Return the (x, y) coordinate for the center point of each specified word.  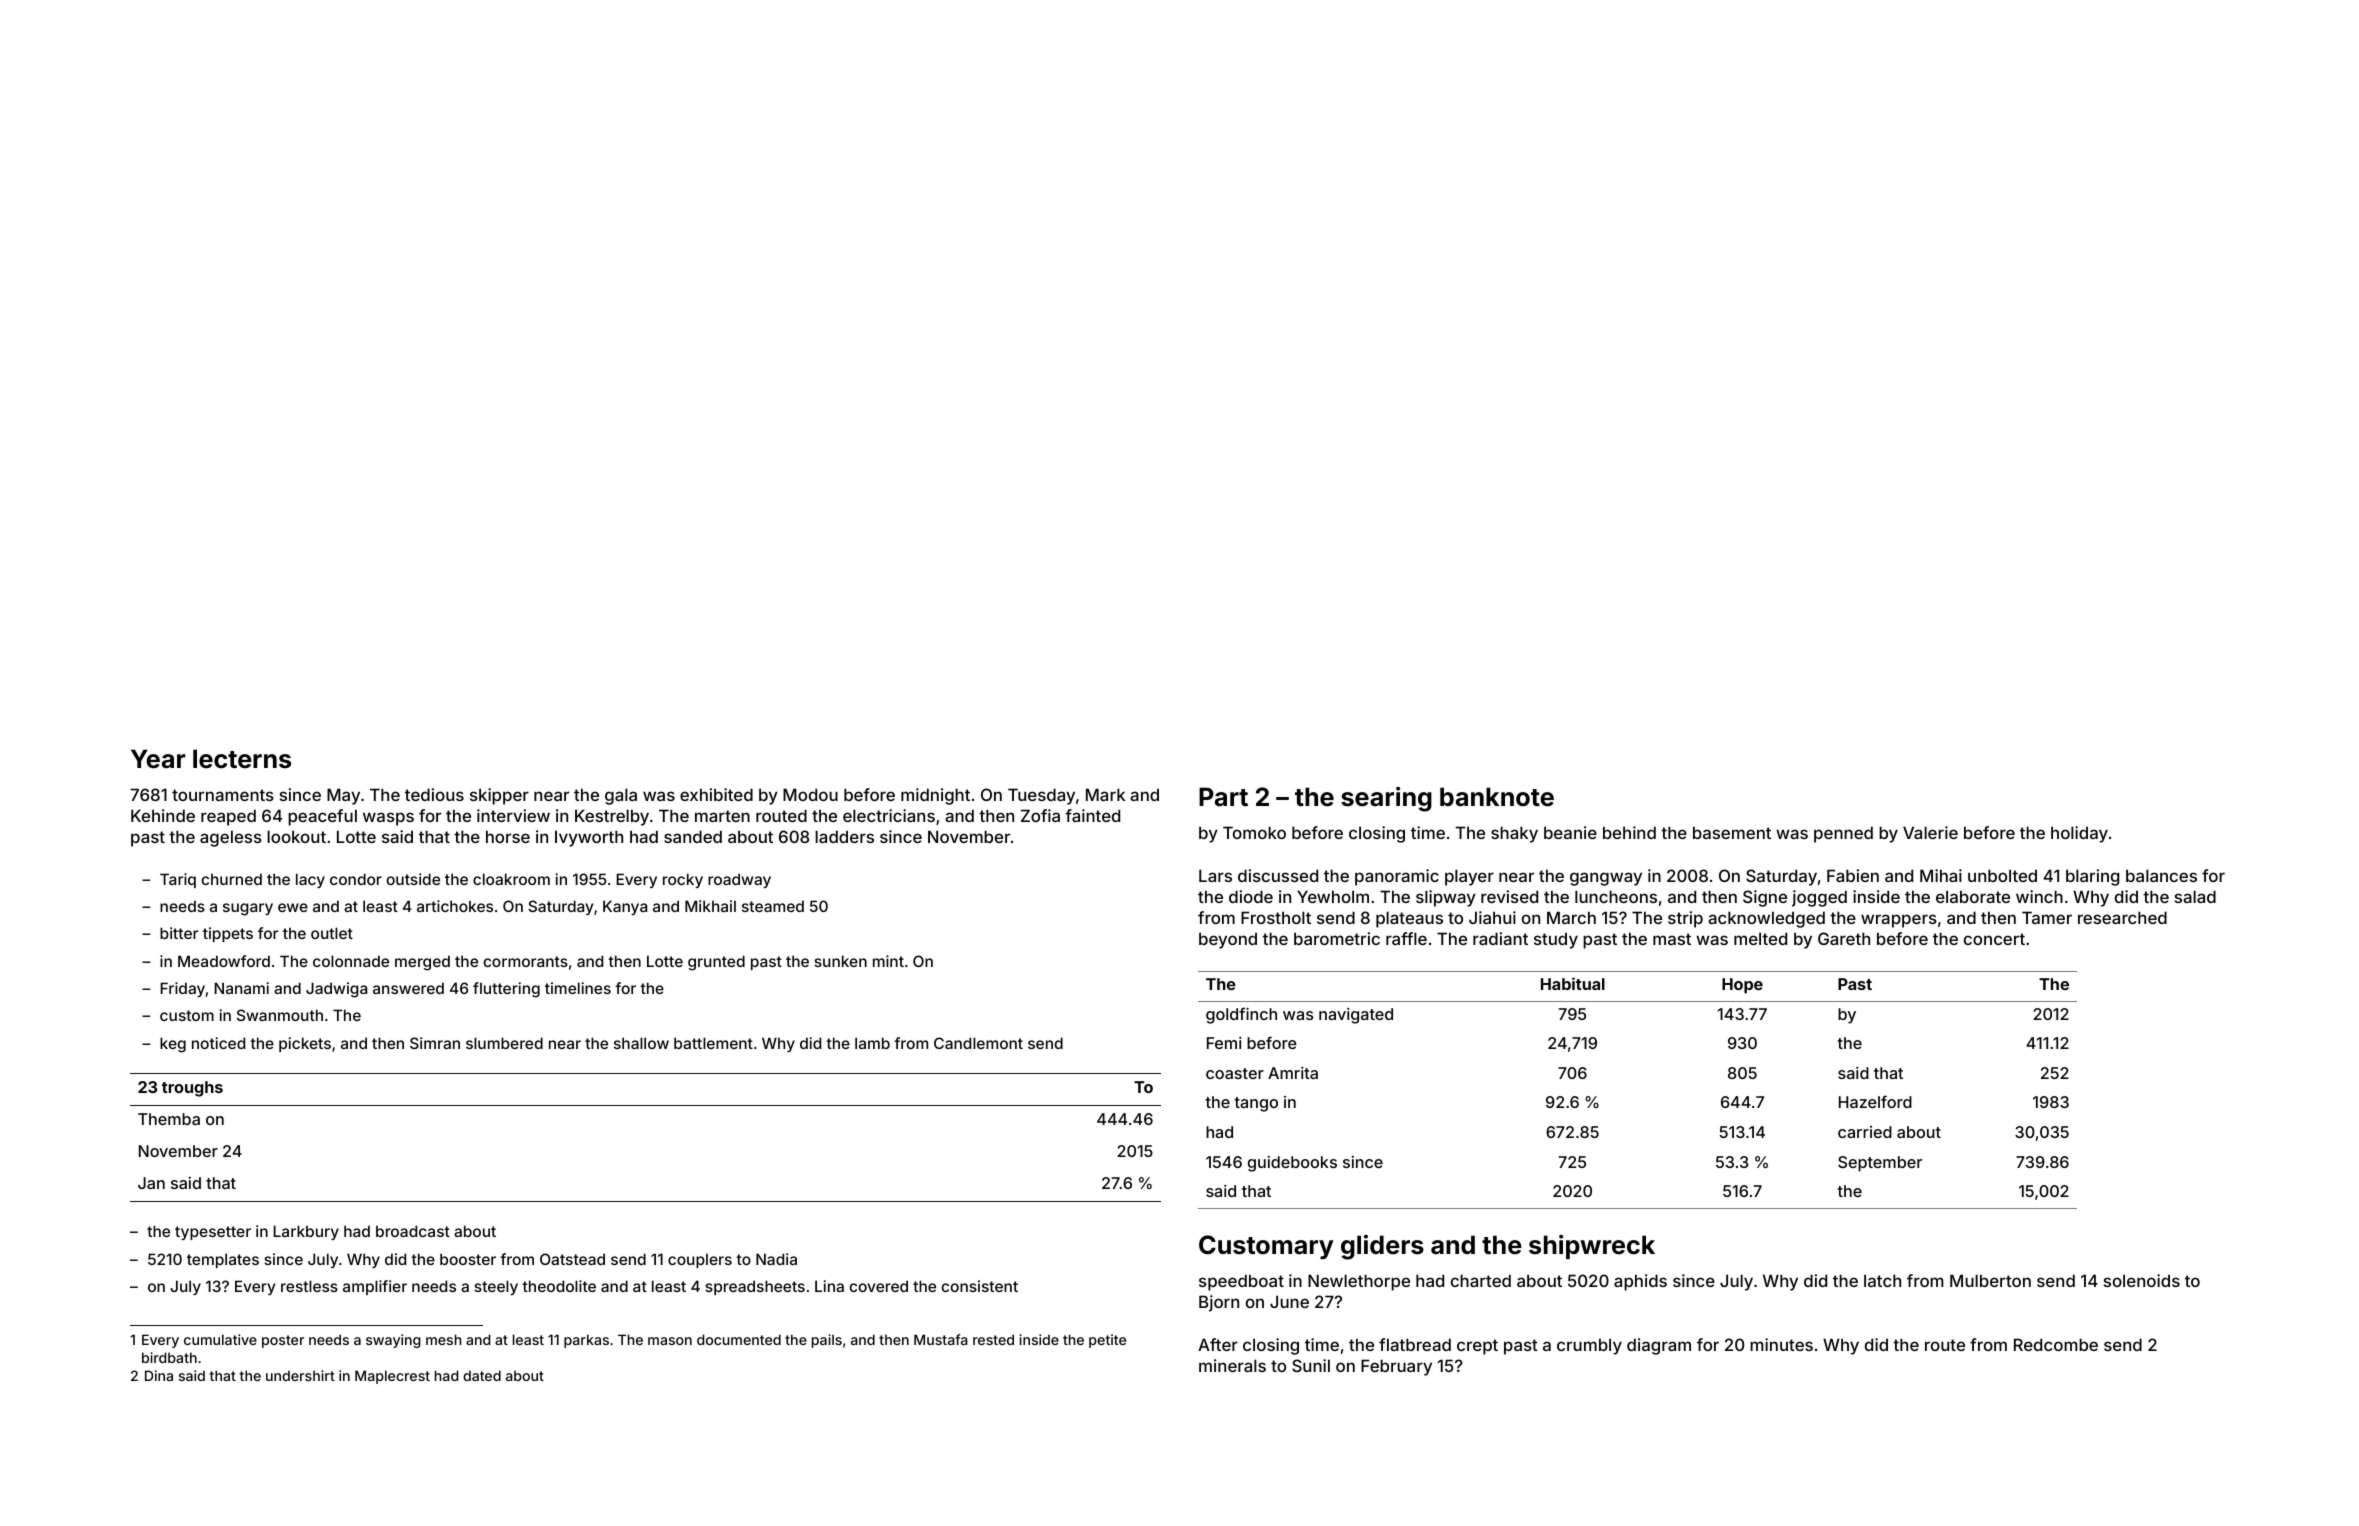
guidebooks (1292, 1164)
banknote (1497, 797)
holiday (2079, 834)
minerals (1232, 1365)
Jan (151, 1183)
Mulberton (1990, 1280)
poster (283, 1341)
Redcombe (2056, 1344)
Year (158, 759)
